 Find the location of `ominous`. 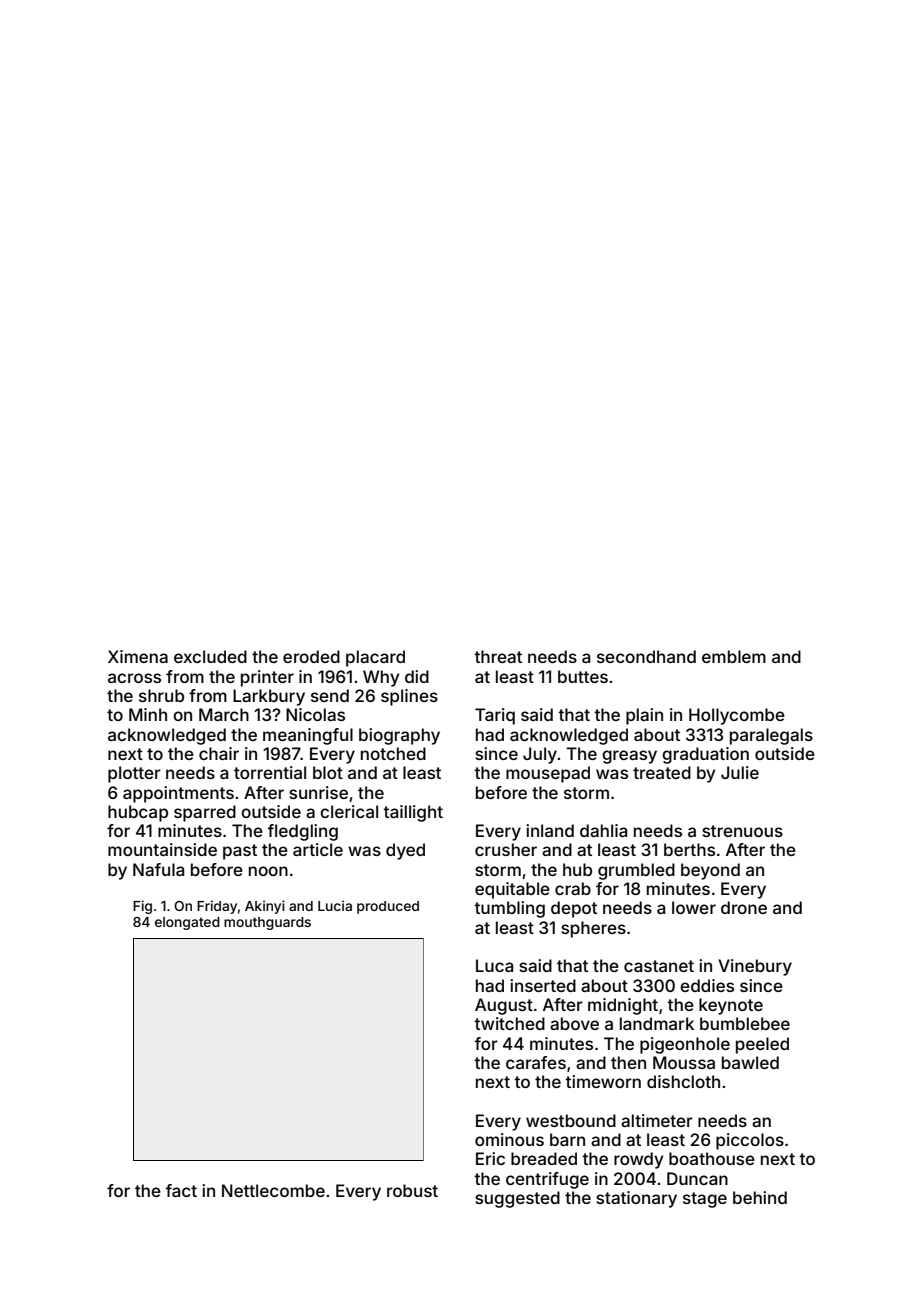

ominous is located at coordinates (509, 1139).
